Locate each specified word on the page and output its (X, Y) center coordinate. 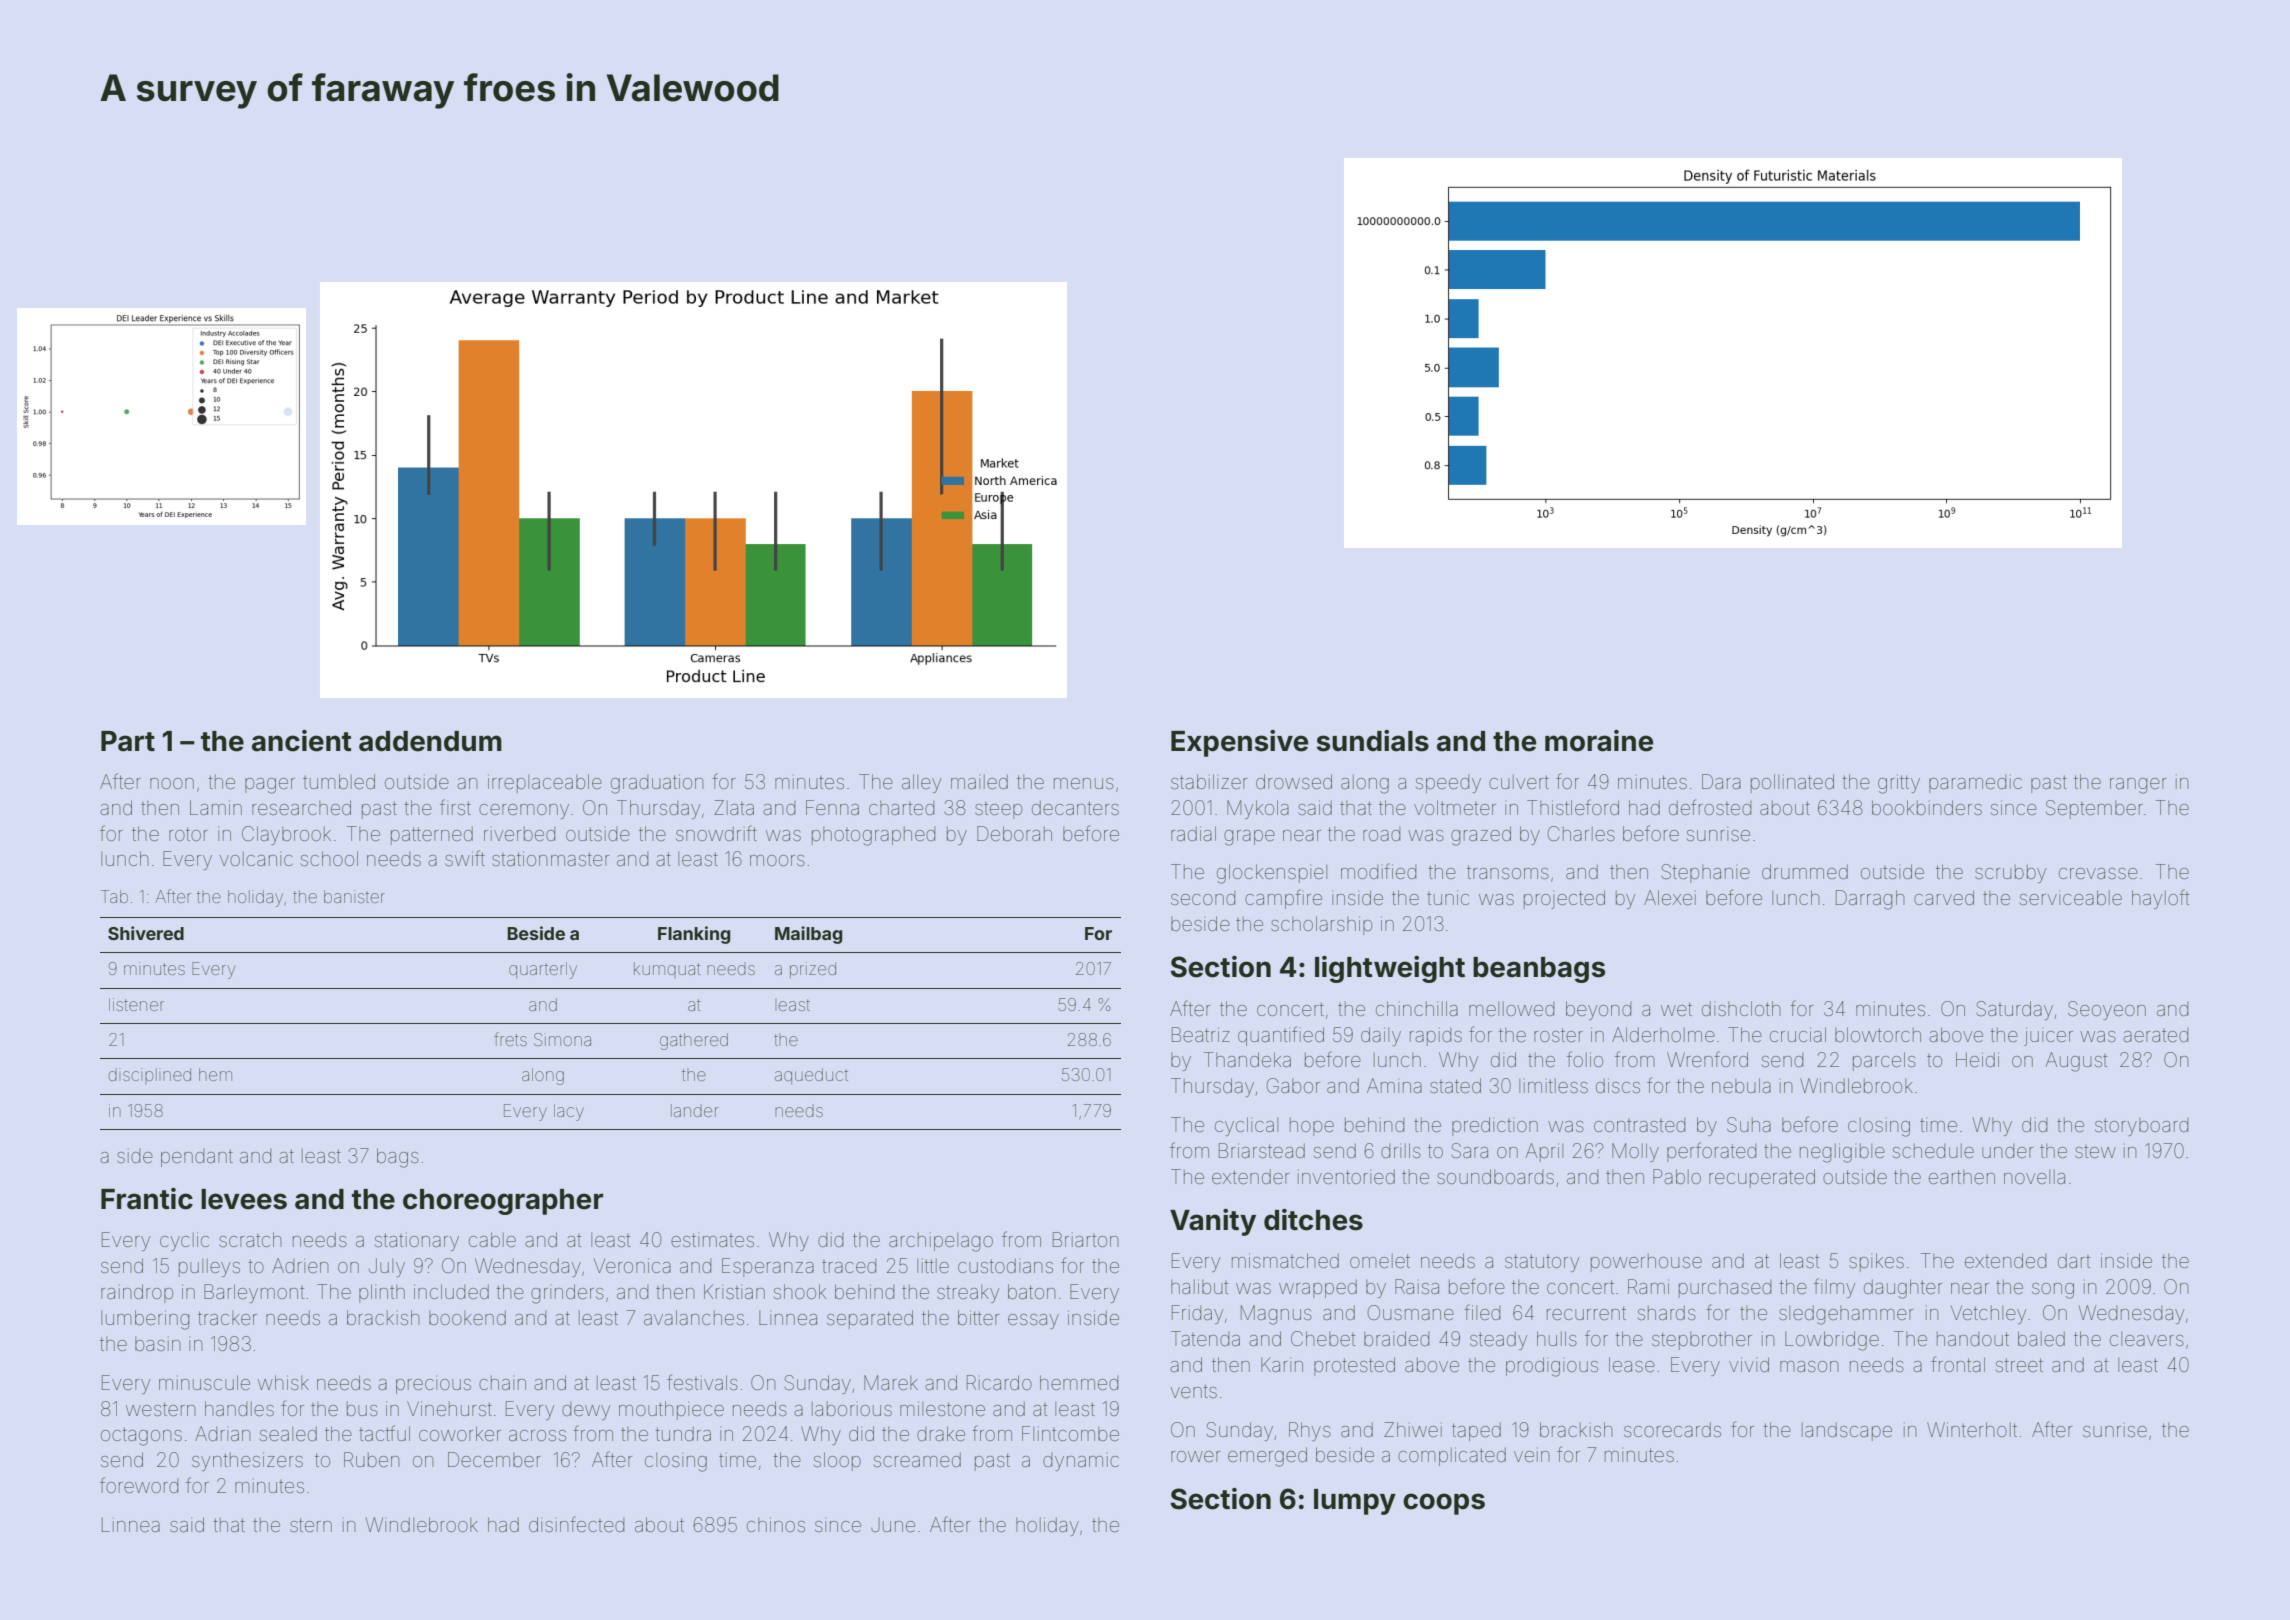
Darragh (1870, 900)
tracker (227, 1318)
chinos (776, 1524)
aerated (2155, 1035)
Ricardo (999, 1382)
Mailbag (808, 935)
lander (695, 1110)
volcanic (256, 859)
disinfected (576, 1524)
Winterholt (1972, 1429)
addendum (430, 741)
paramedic (1975, 784)
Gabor (1293, 1085)
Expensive (1239, 743)
